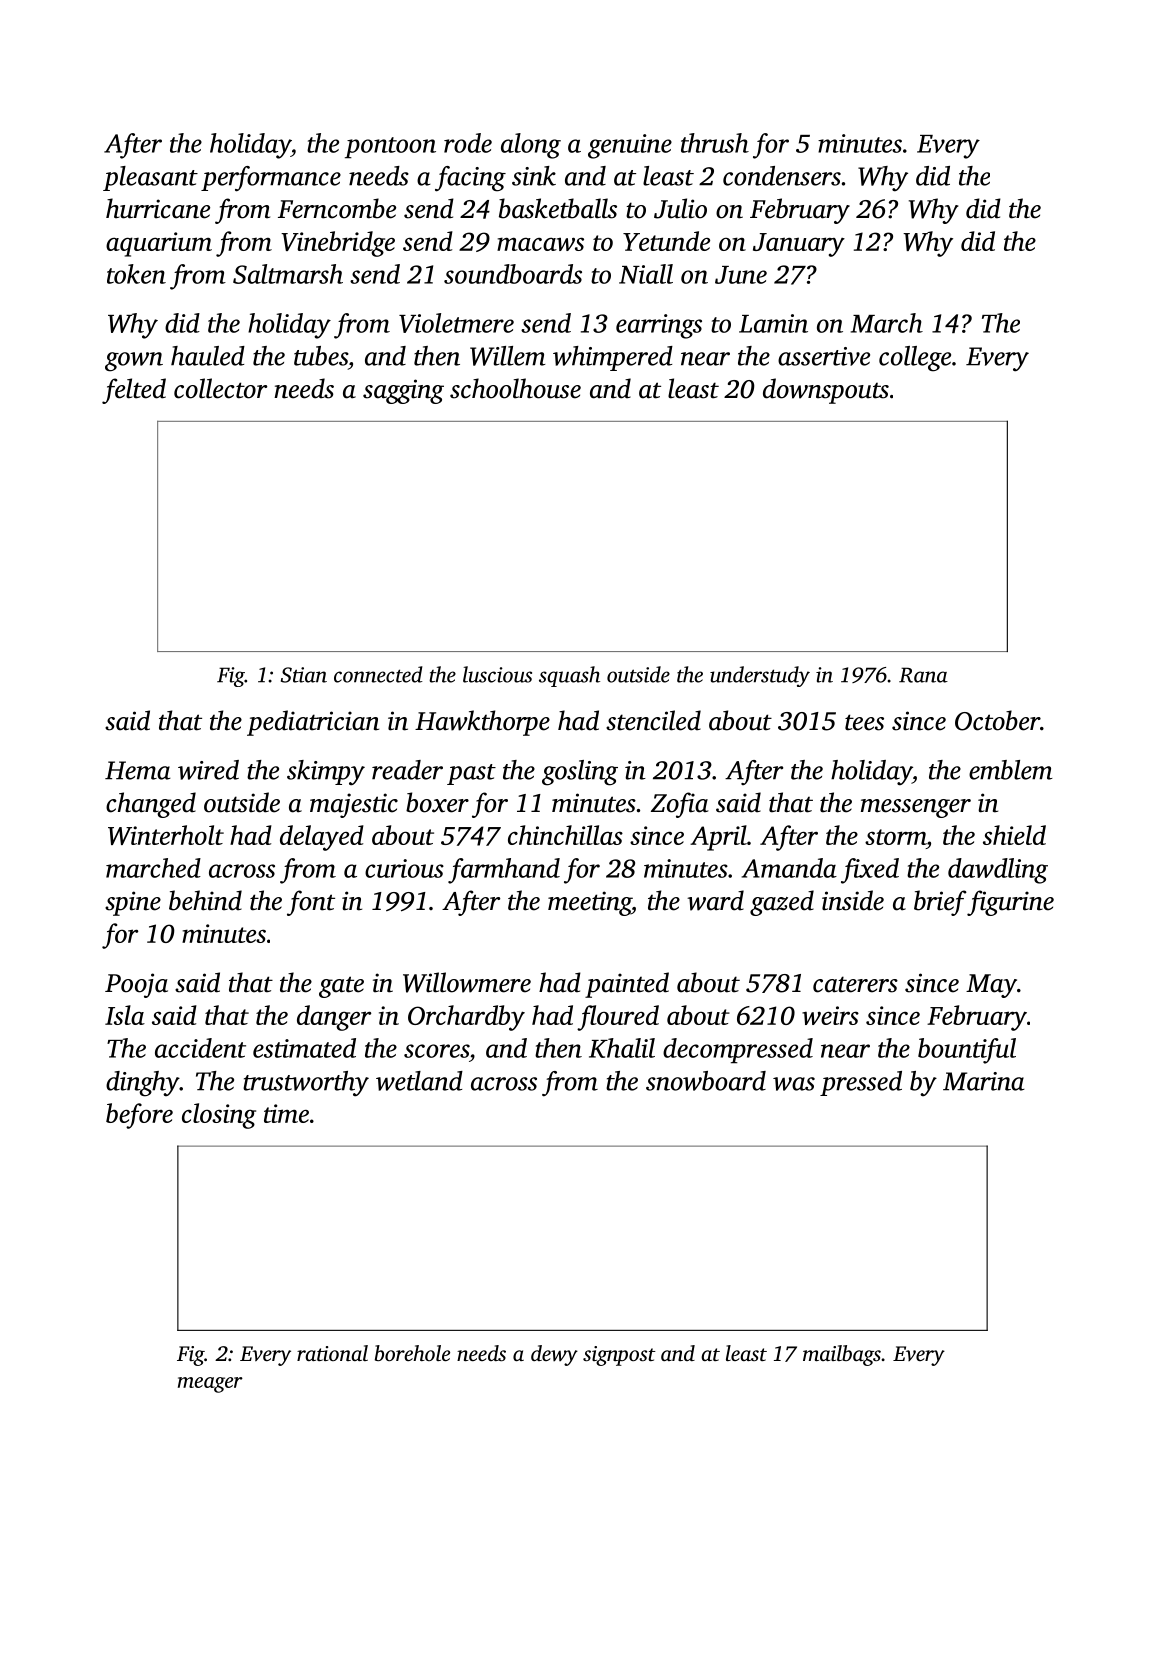  Describe the element at coordinates (569, 676) in the image. I see `squash` at that location.
